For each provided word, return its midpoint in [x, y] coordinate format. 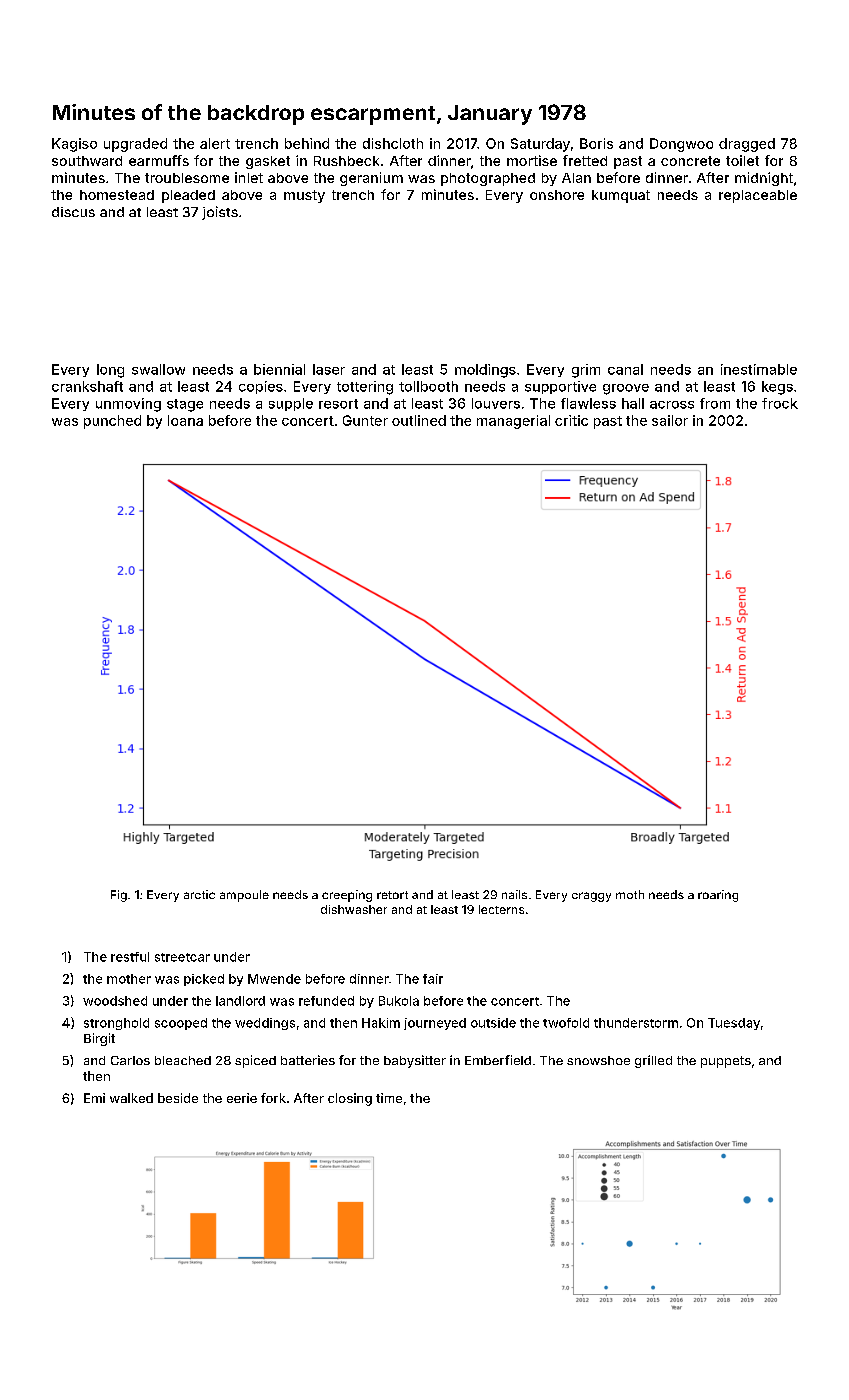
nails [514, 894]
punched [112, 422]
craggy [591, 897]
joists [220, 213]
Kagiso [74, 145]
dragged [747, 145]
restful [130, 957]
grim [586, 371]
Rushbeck [346, 161]
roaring [718, 896]
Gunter [365, 420]
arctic [199, 894]
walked [131, 1098]
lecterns [501, 909]
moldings [485, 371]
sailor [670, 420]
